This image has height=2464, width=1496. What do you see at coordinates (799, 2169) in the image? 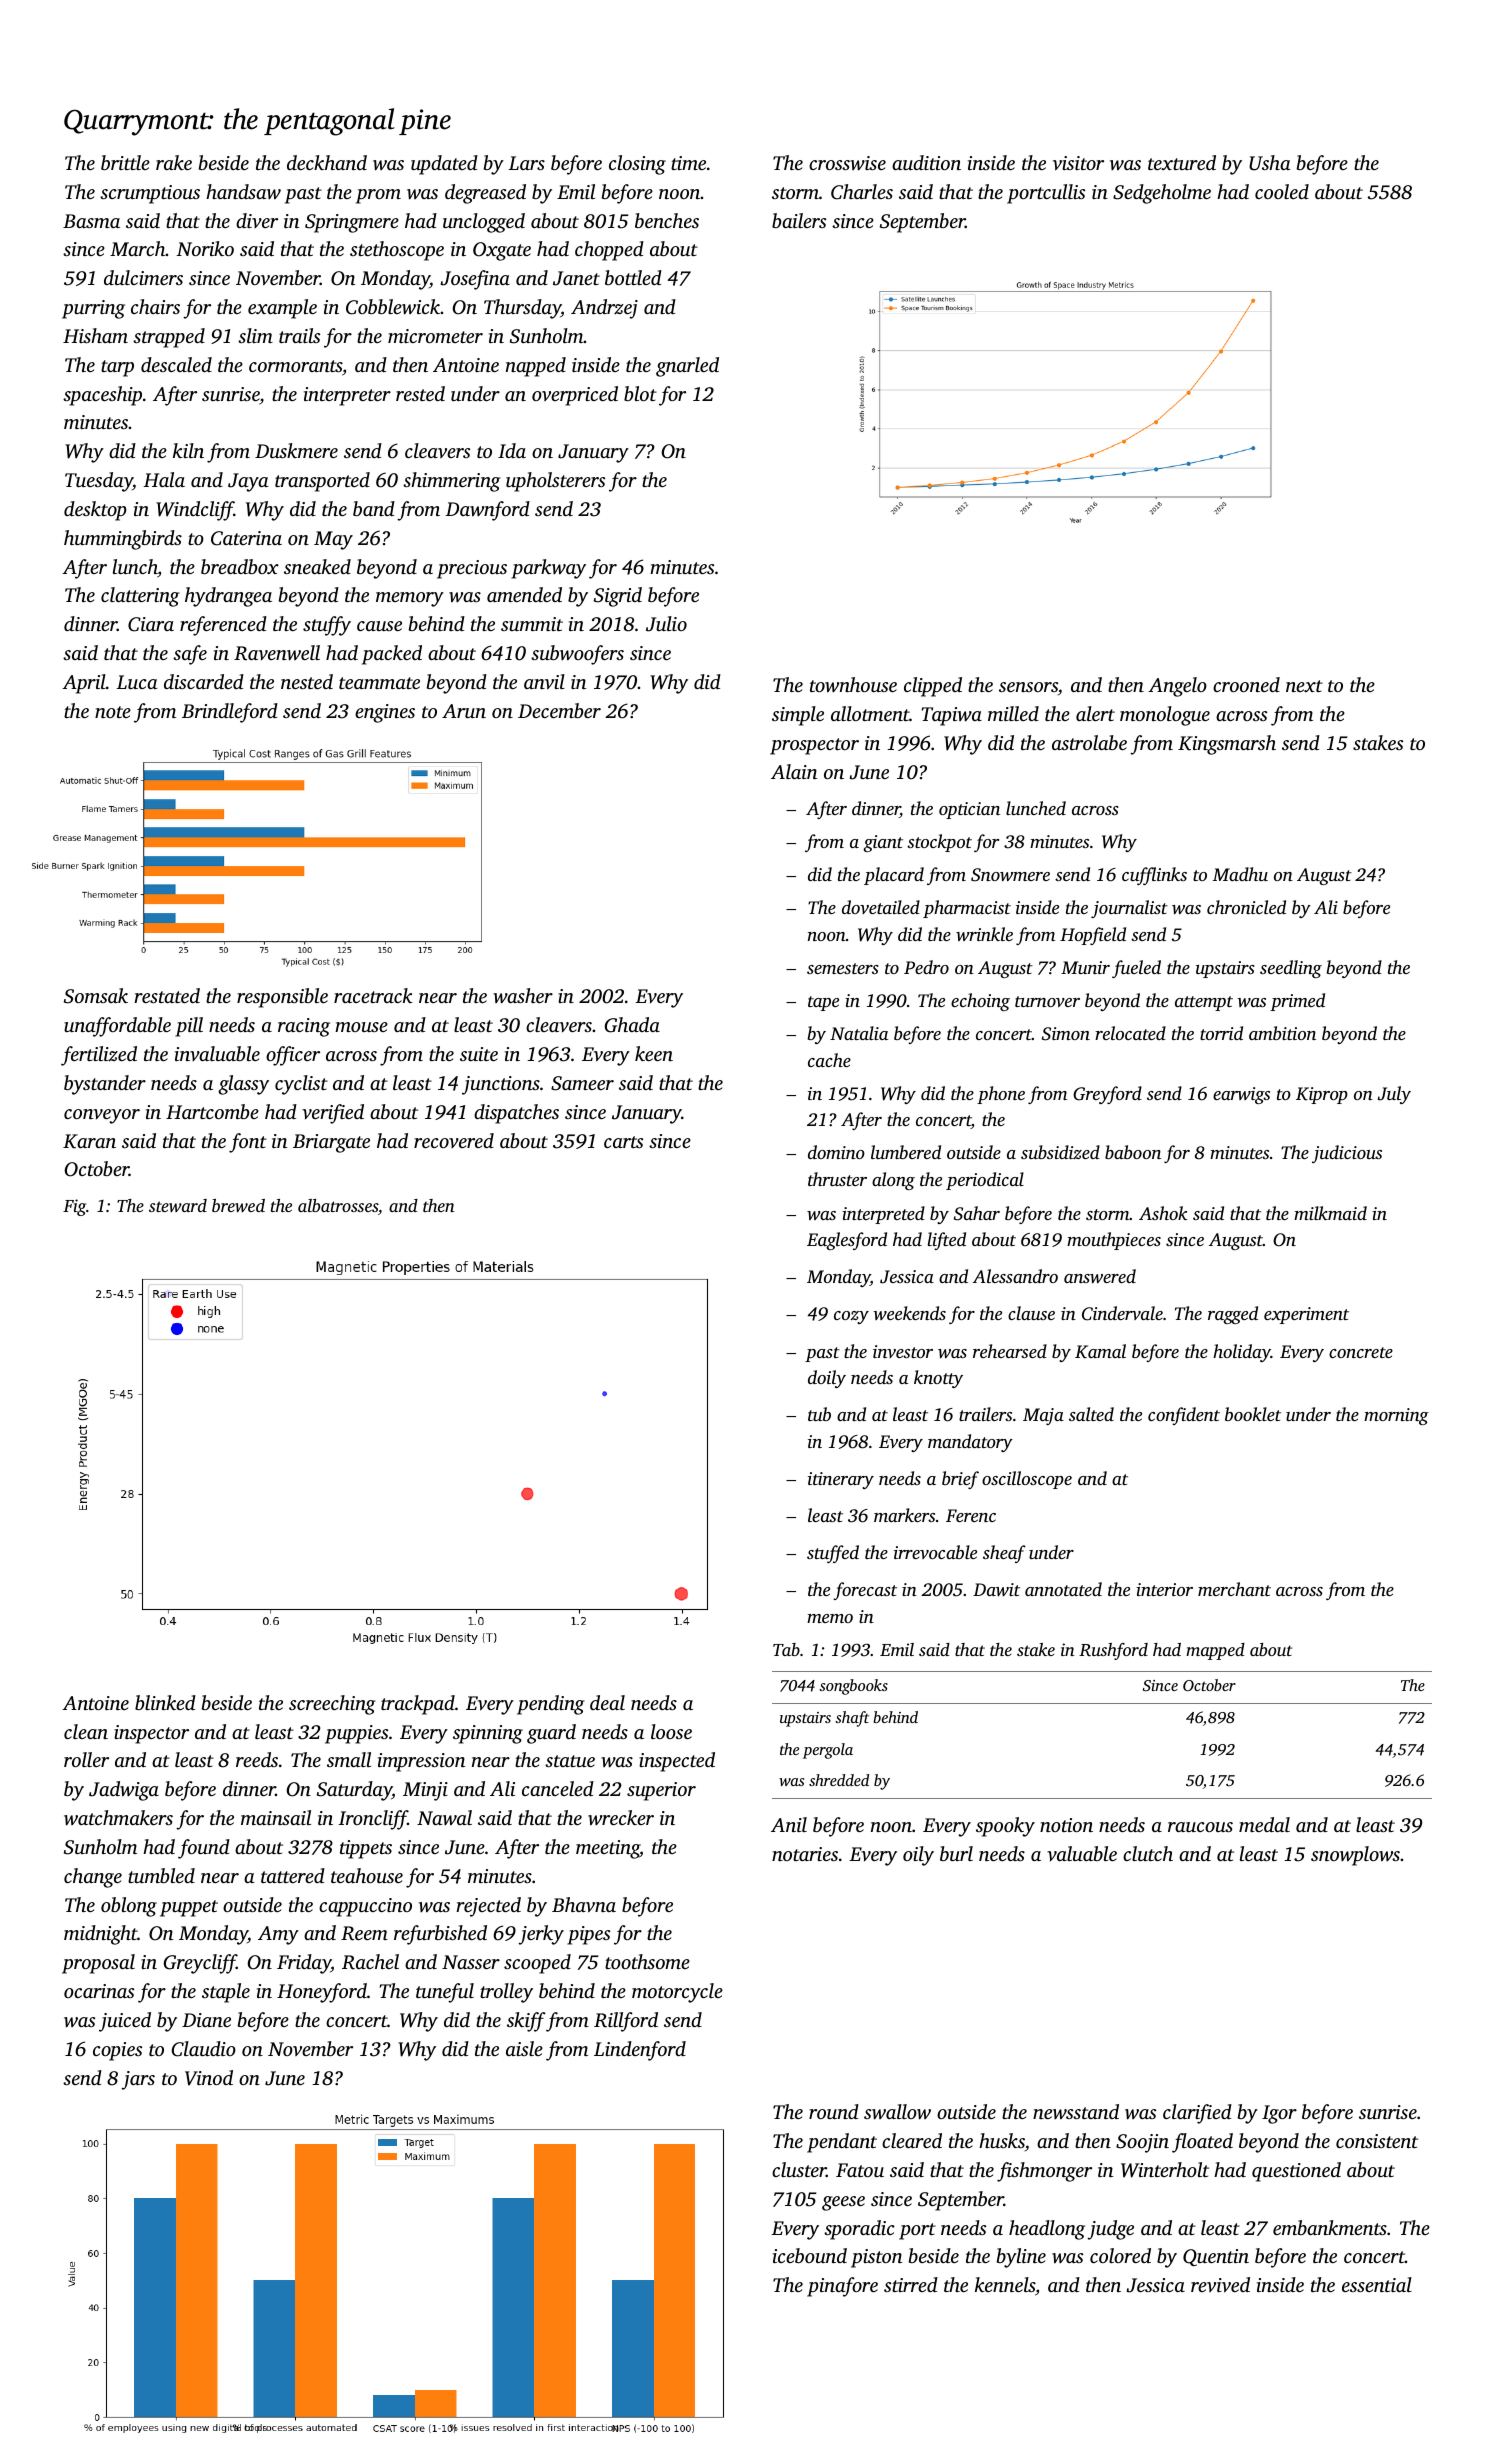
I see `cluster` at bounding box center [799, 2169].
